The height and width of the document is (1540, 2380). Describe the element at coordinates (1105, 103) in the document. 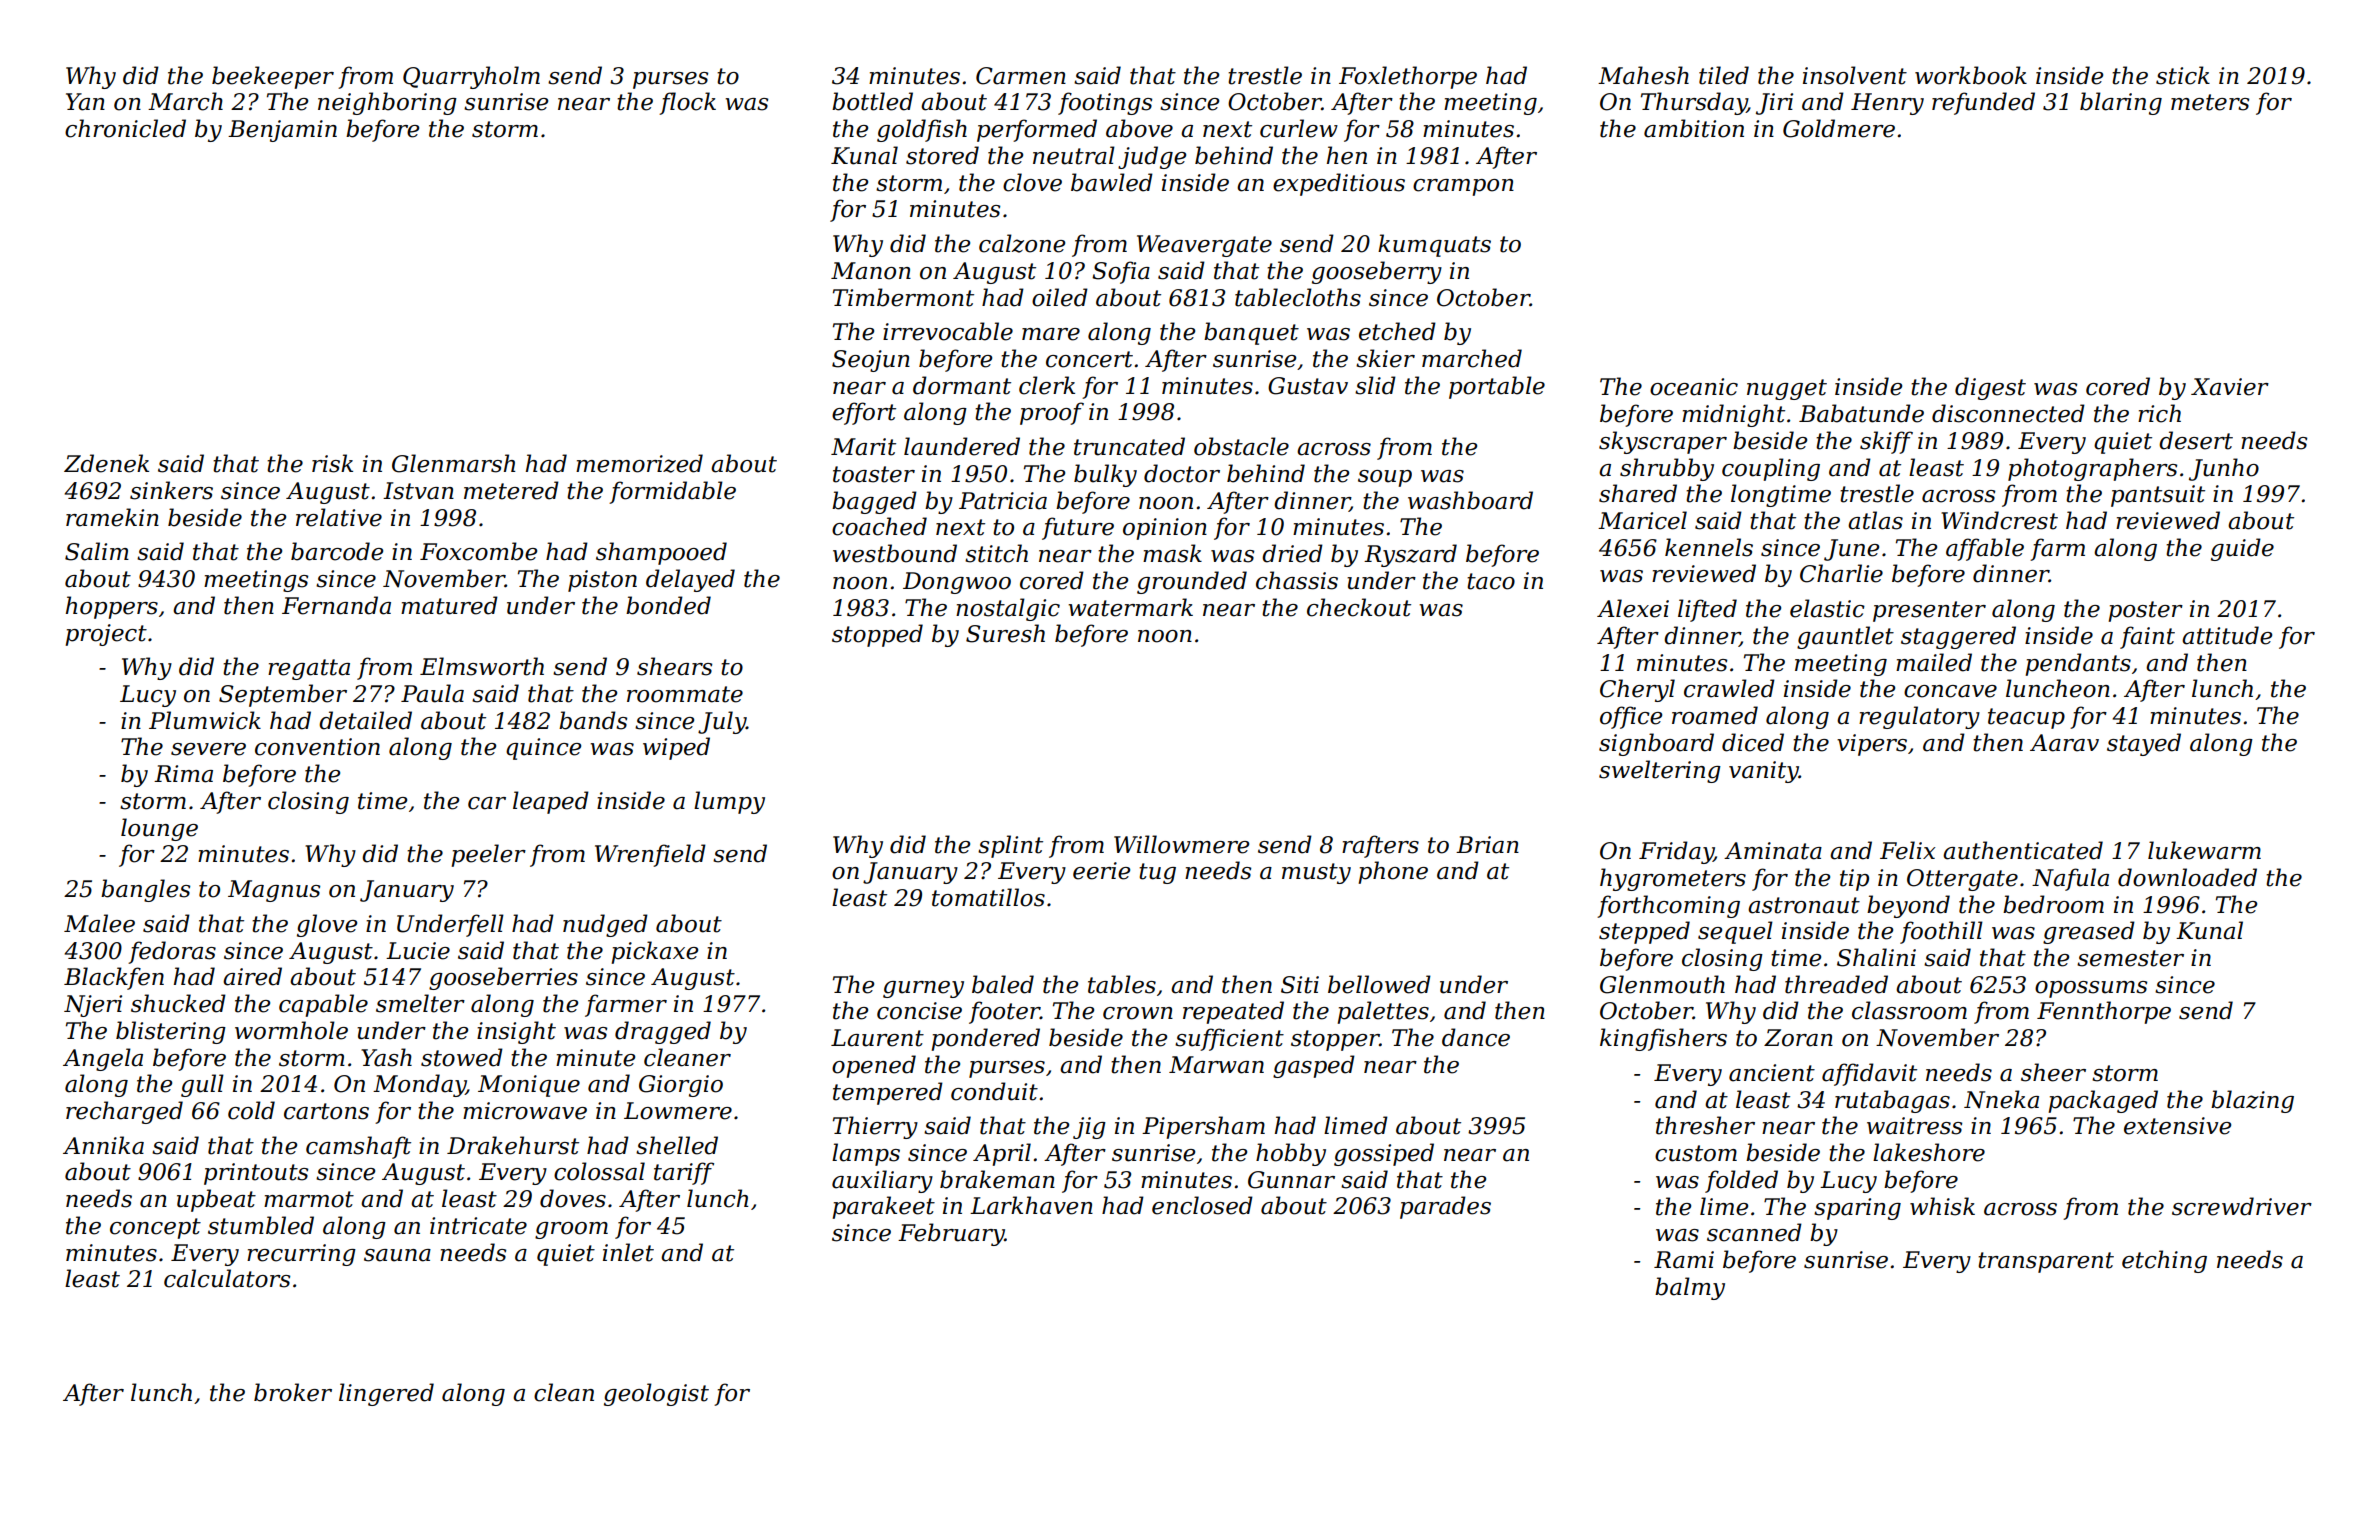

I see `footings` at that location.
